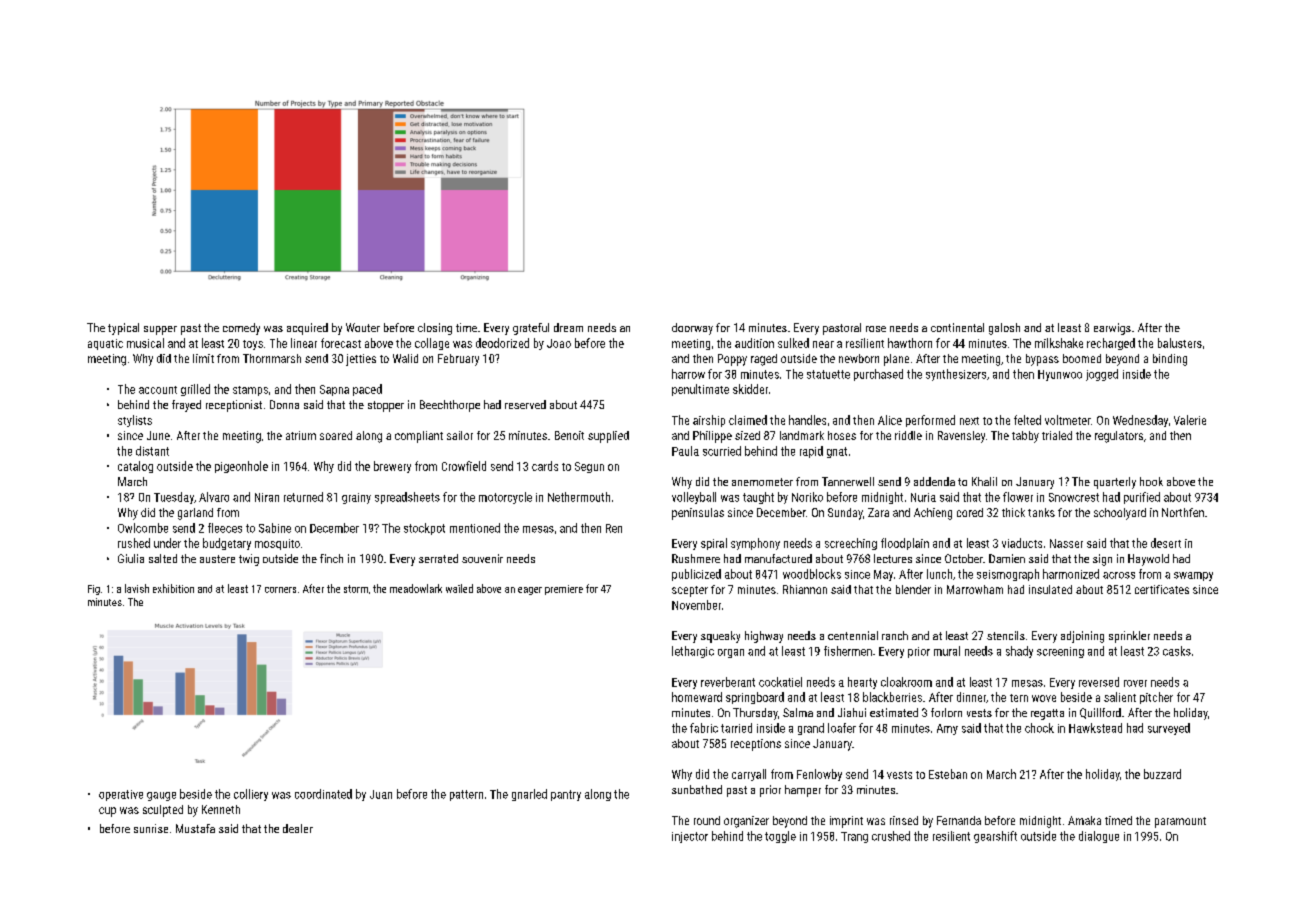 The image size is (1308, 924). I want to click on sprinkler, so click(1129, 637).
